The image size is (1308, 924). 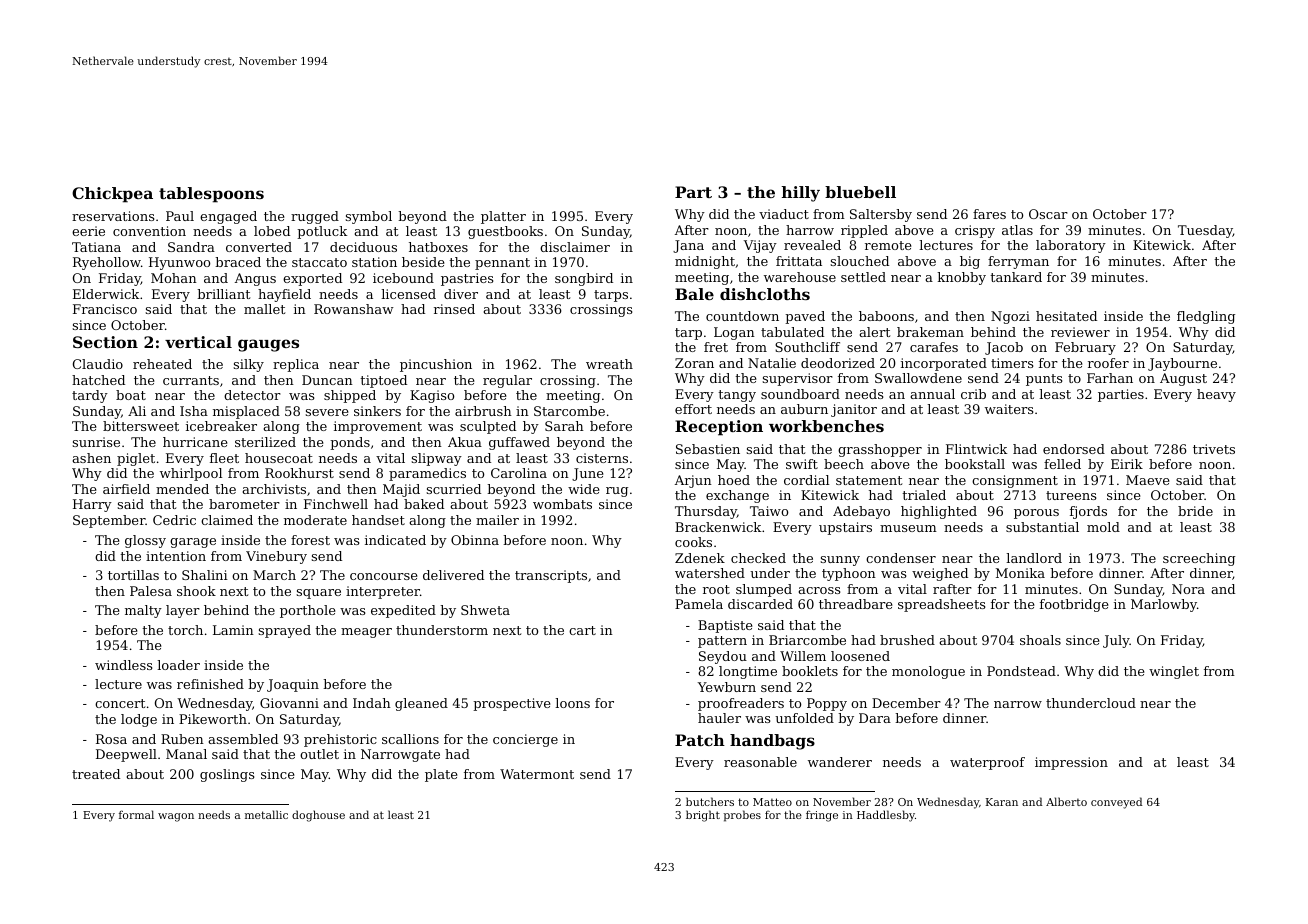 I want to click on fringe, so click(x=822, y=816).
